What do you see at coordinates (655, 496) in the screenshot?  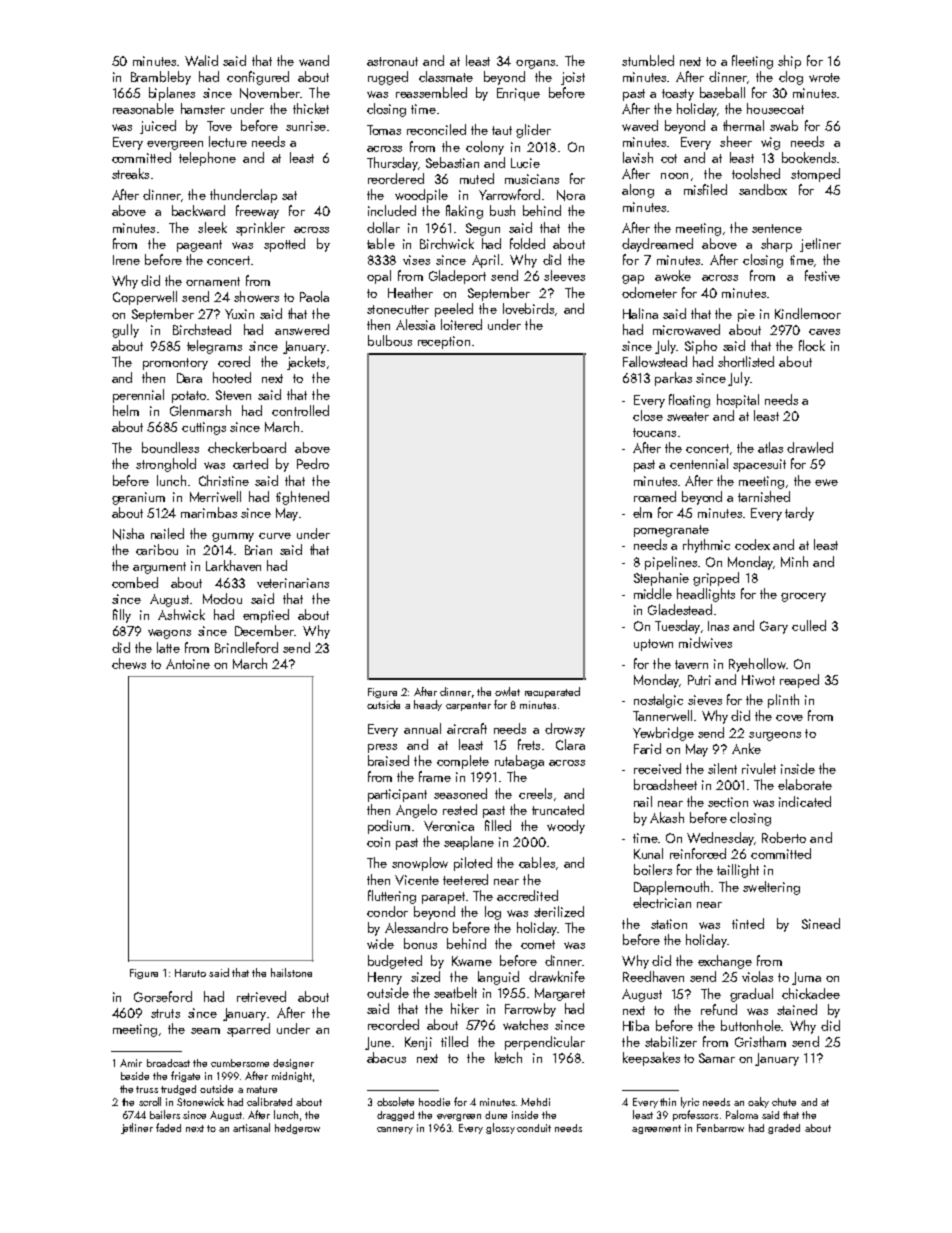 I see `roamed` at bounding box center [655, 496].
